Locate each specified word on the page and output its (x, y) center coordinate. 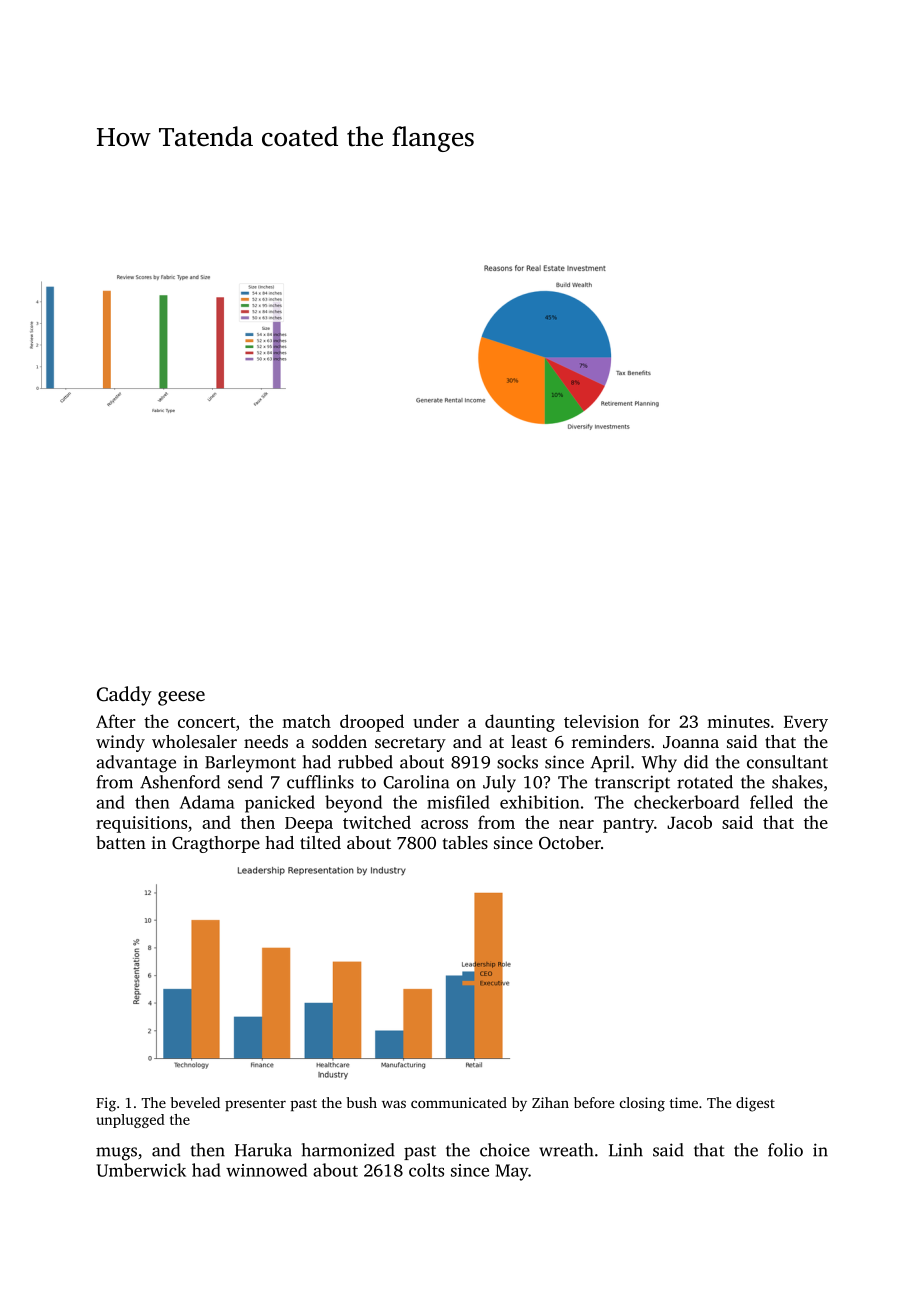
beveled (195, 1102)
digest (755, 1104)
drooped (372, 723)
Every (806, 724)
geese (181, 698)
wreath (566, 1150)
